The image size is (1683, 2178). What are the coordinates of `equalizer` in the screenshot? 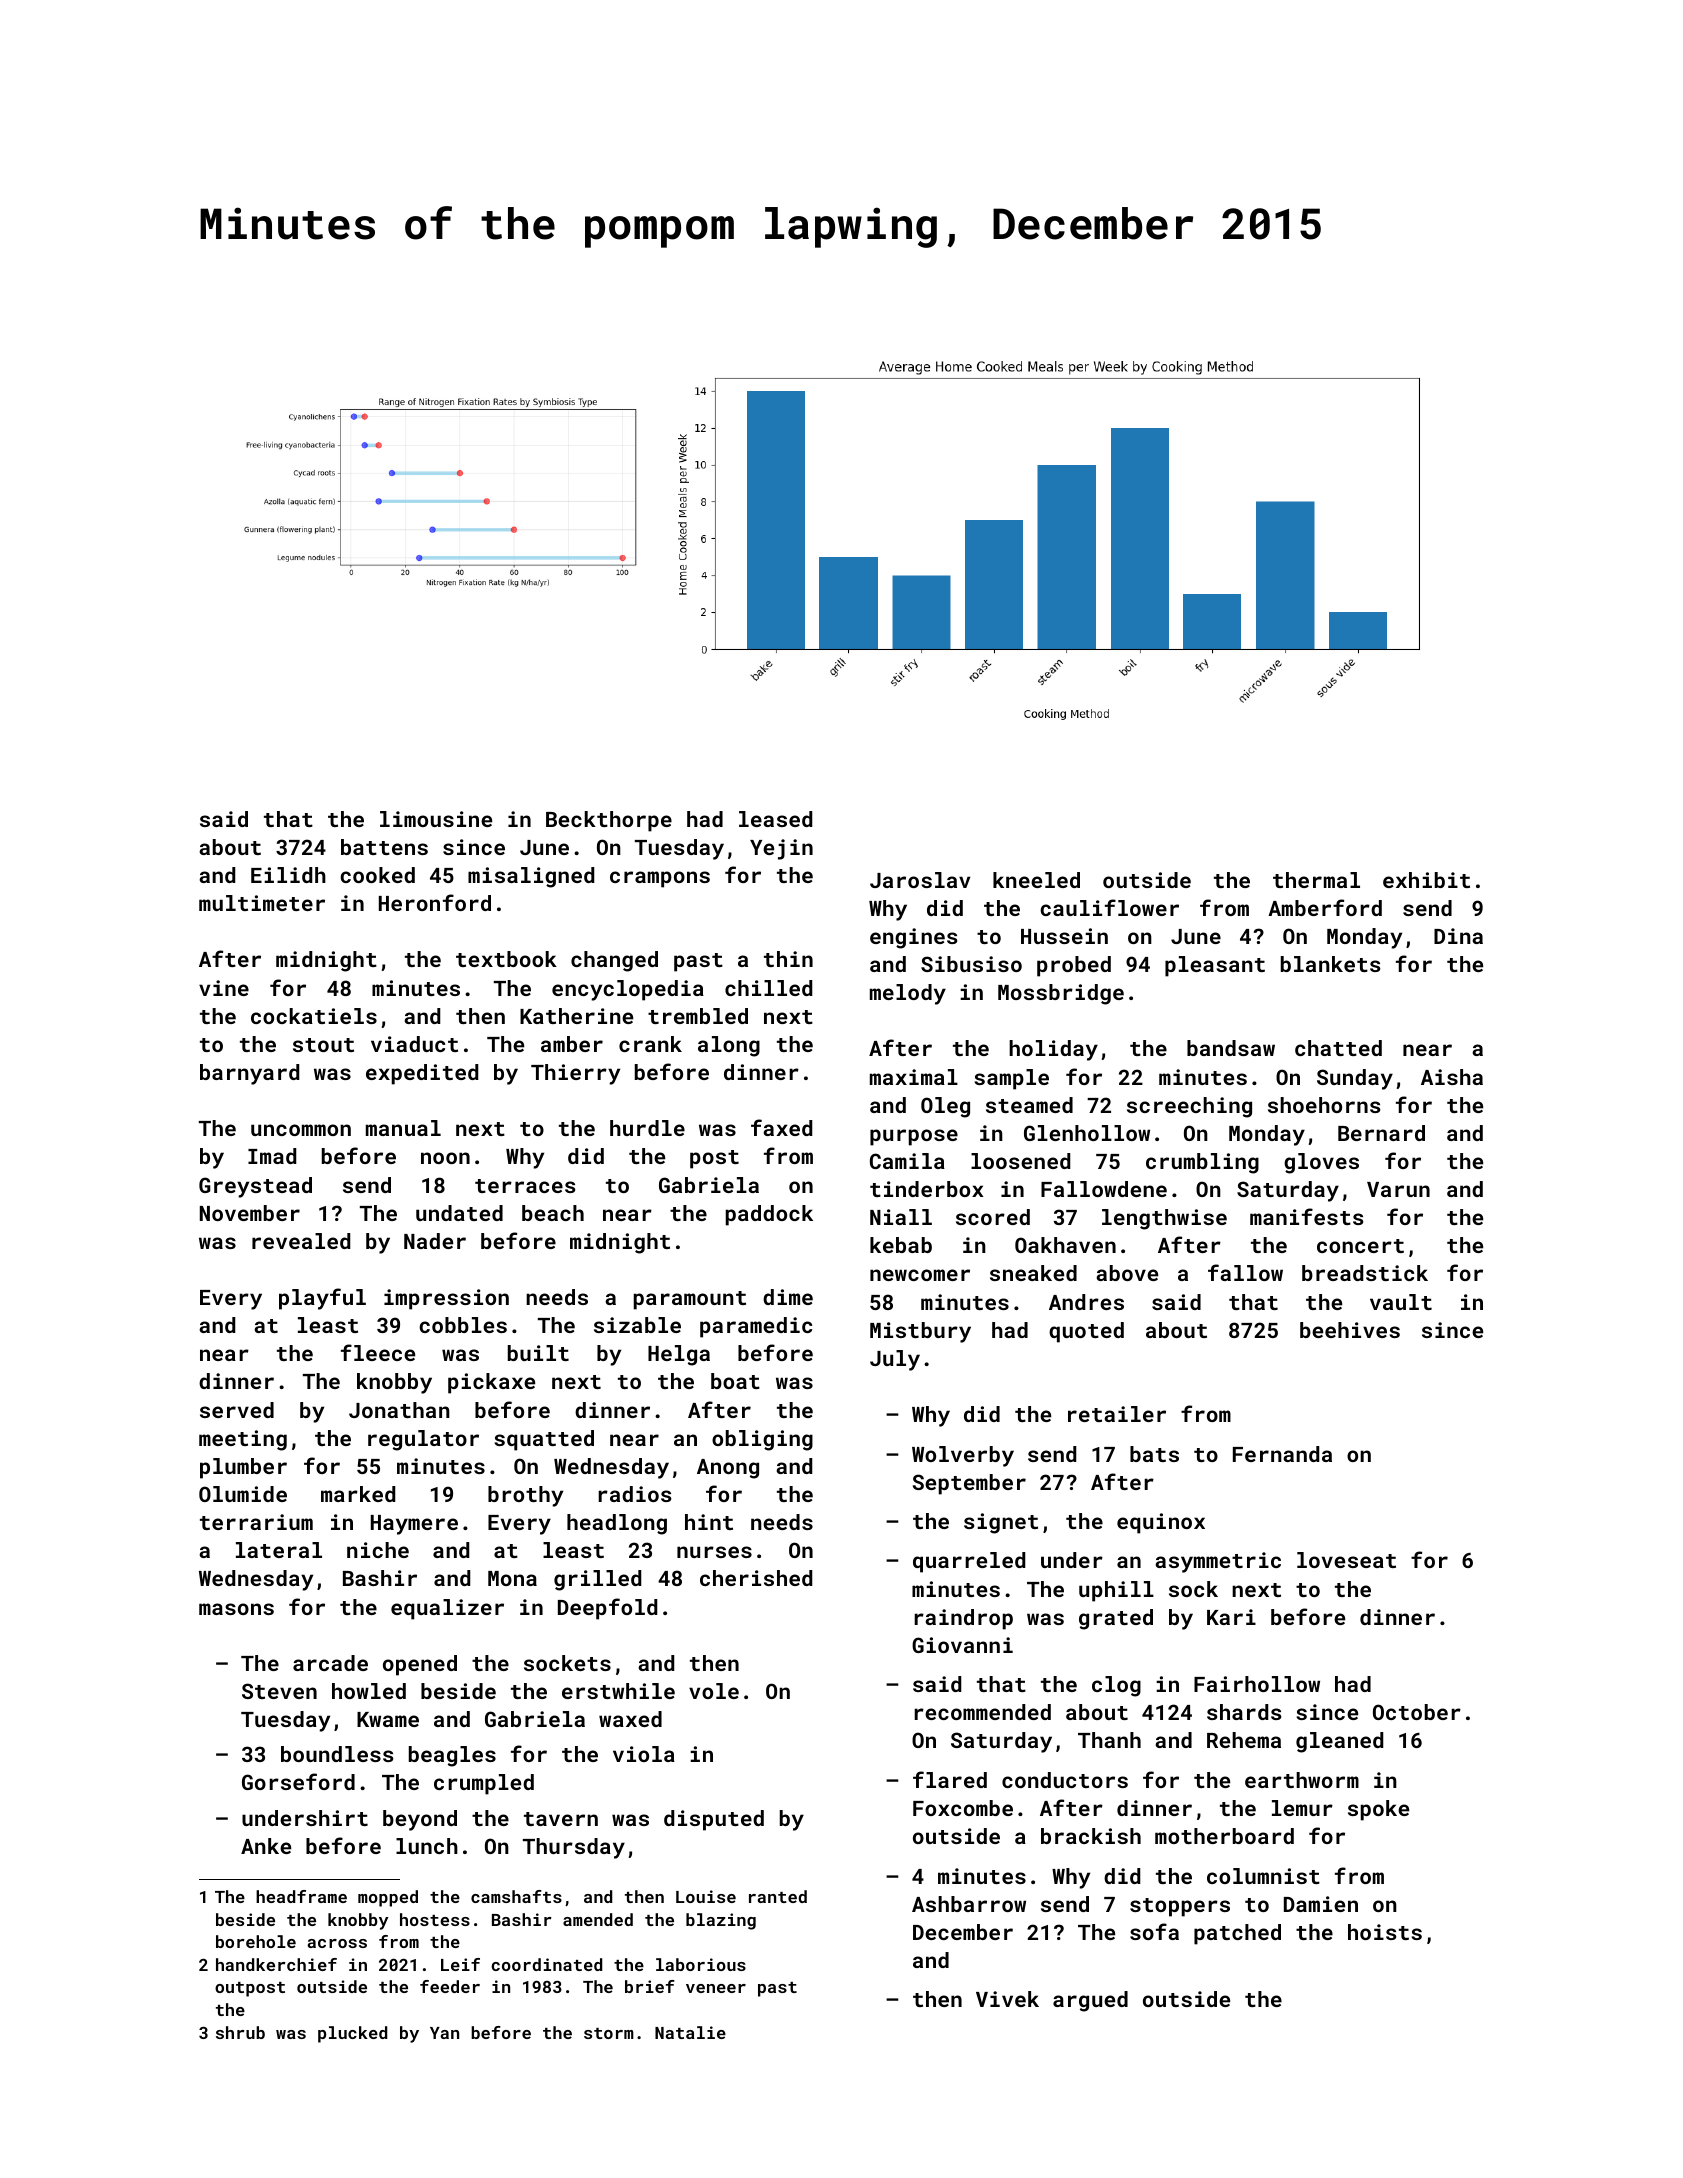 It's located at (447, 1609).
